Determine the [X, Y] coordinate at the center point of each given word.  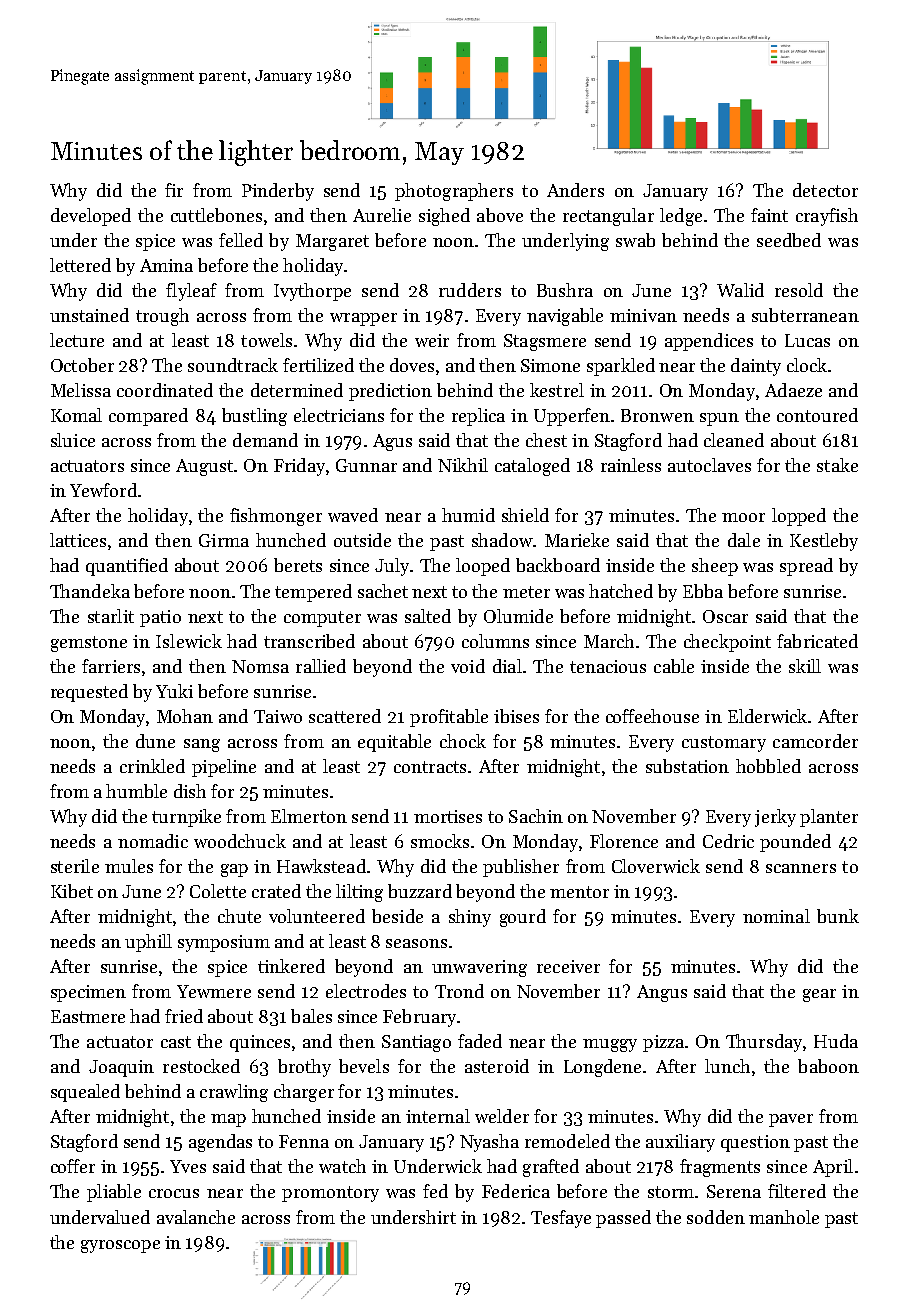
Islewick [189, 641]
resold [799, 290]
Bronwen [657, 415]
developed [91, 217]
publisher [521, 868]
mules [129, 866]
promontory [330, 1194]
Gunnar [366, 465]
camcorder [815, 741]
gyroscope [120, 1246]
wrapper [363, 319]
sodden [716, 1217]
